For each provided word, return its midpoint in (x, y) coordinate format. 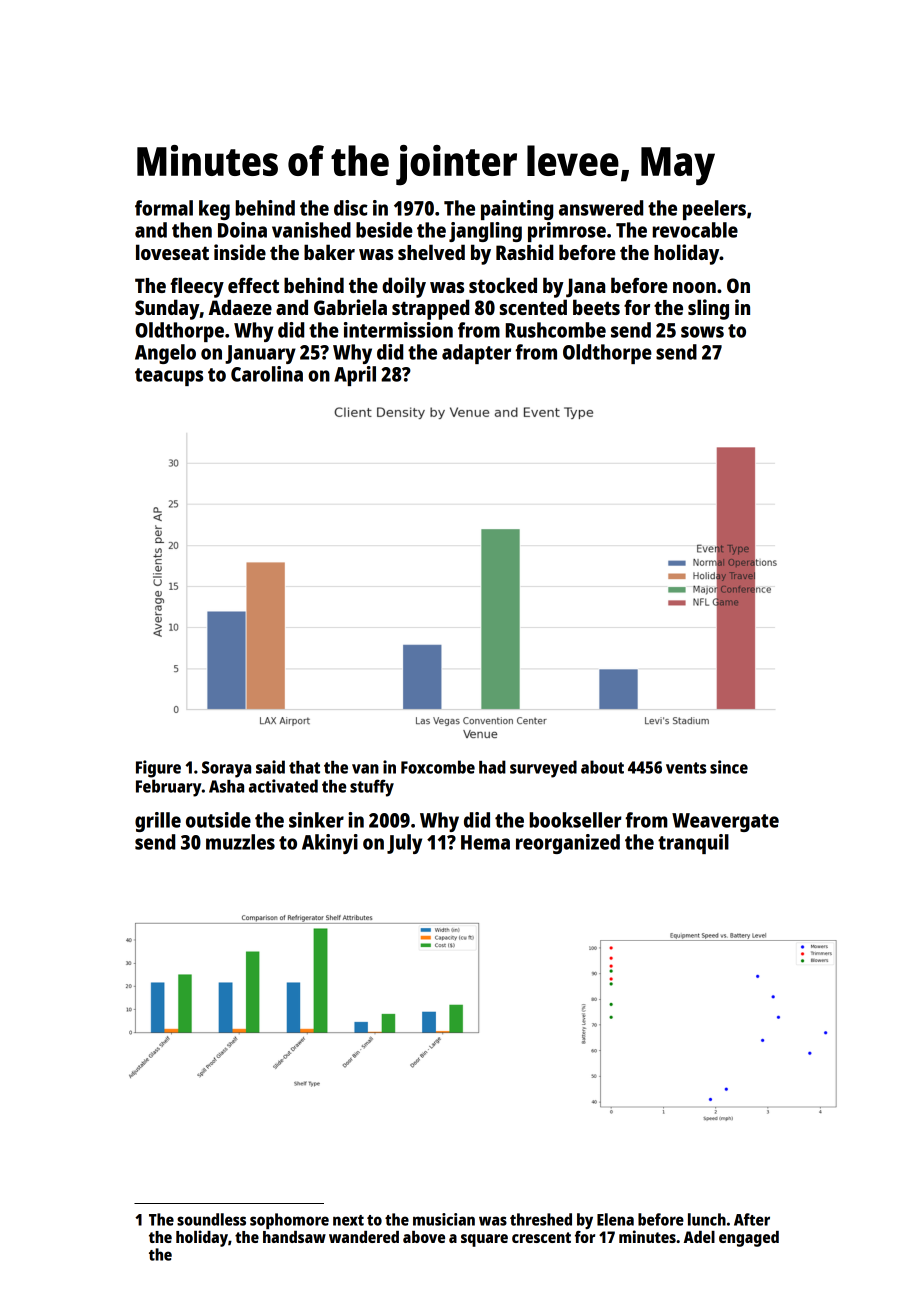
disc (351, 208)
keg (214, 210)
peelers (714, 210)
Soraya (226, 769)
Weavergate (725, 822)
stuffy (372, 788)
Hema (485, 842)
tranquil (693, 844)
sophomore (289, 1221)
